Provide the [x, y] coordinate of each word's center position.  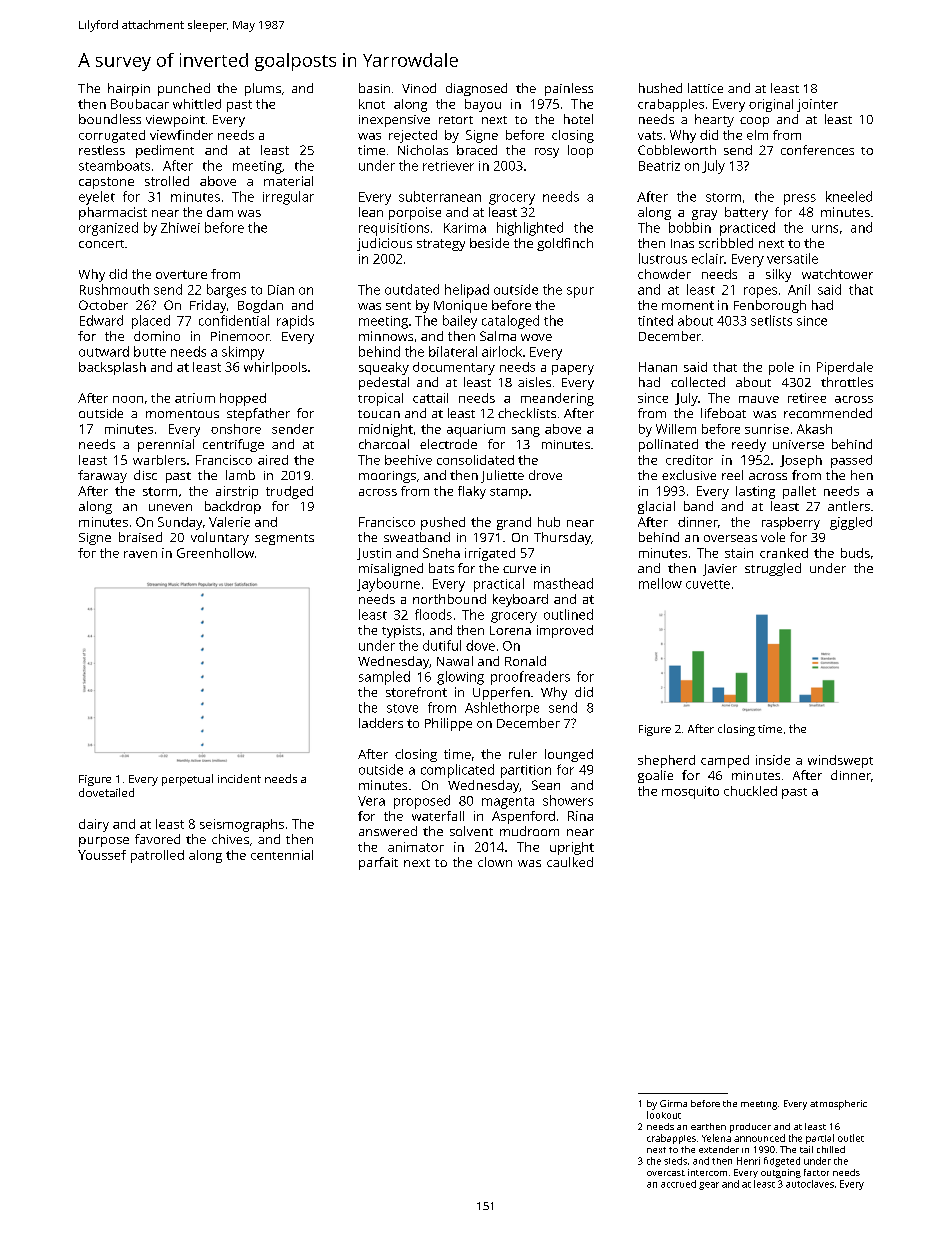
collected [698, 382]
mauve [759, 399]
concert [101, 244]
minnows [386, 336]
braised [140, 537]
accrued [678, 1184]
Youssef [102, 855]
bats [441, 568]
